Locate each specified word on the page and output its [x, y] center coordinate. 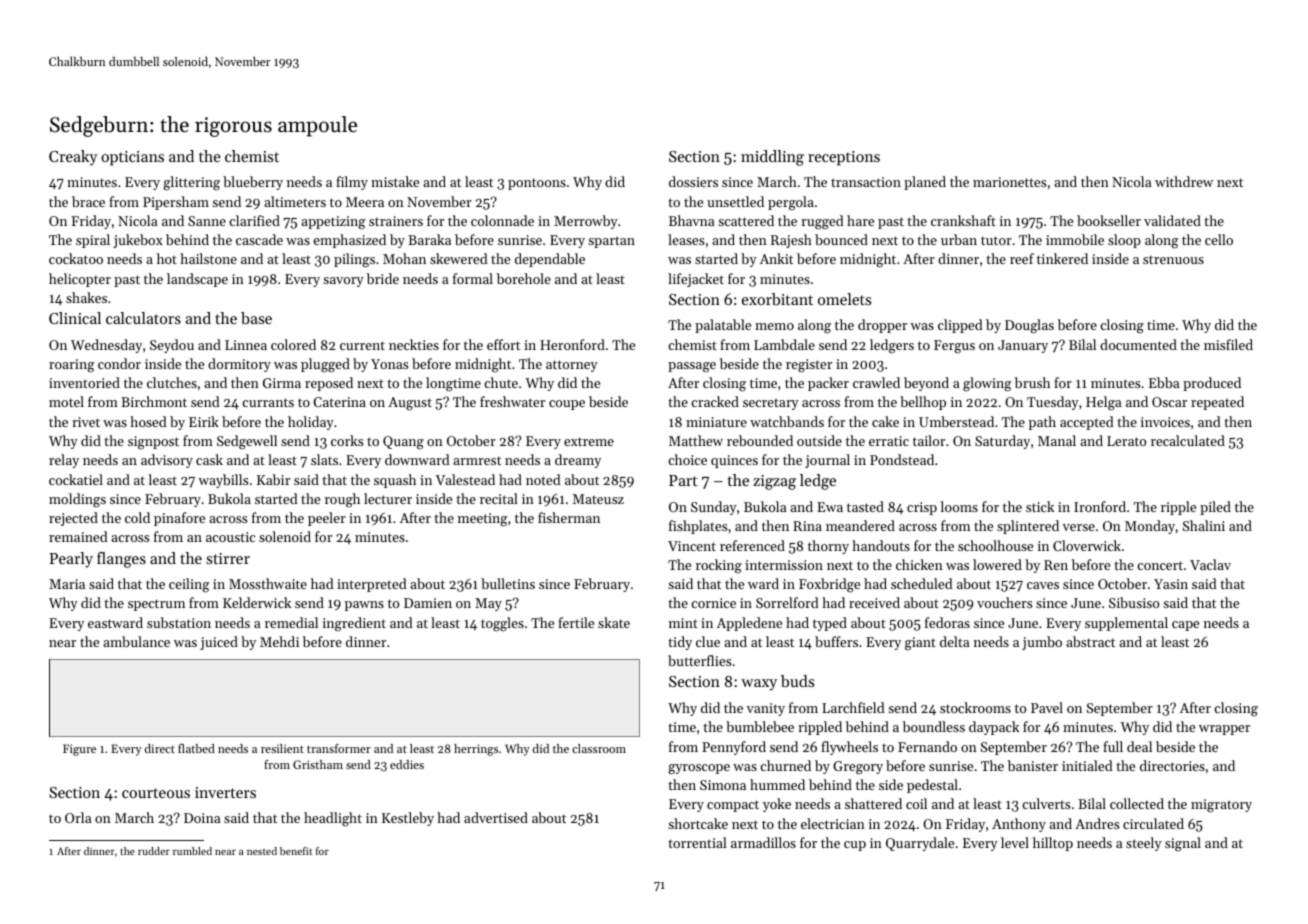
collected [1137, 803]
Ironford [1100, 506]
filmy [352, 183]
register [809, 366]
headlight [333, 819]
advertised [496, 817]
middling [772, 158]
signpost [153, 442]
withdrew [1184, 181]
